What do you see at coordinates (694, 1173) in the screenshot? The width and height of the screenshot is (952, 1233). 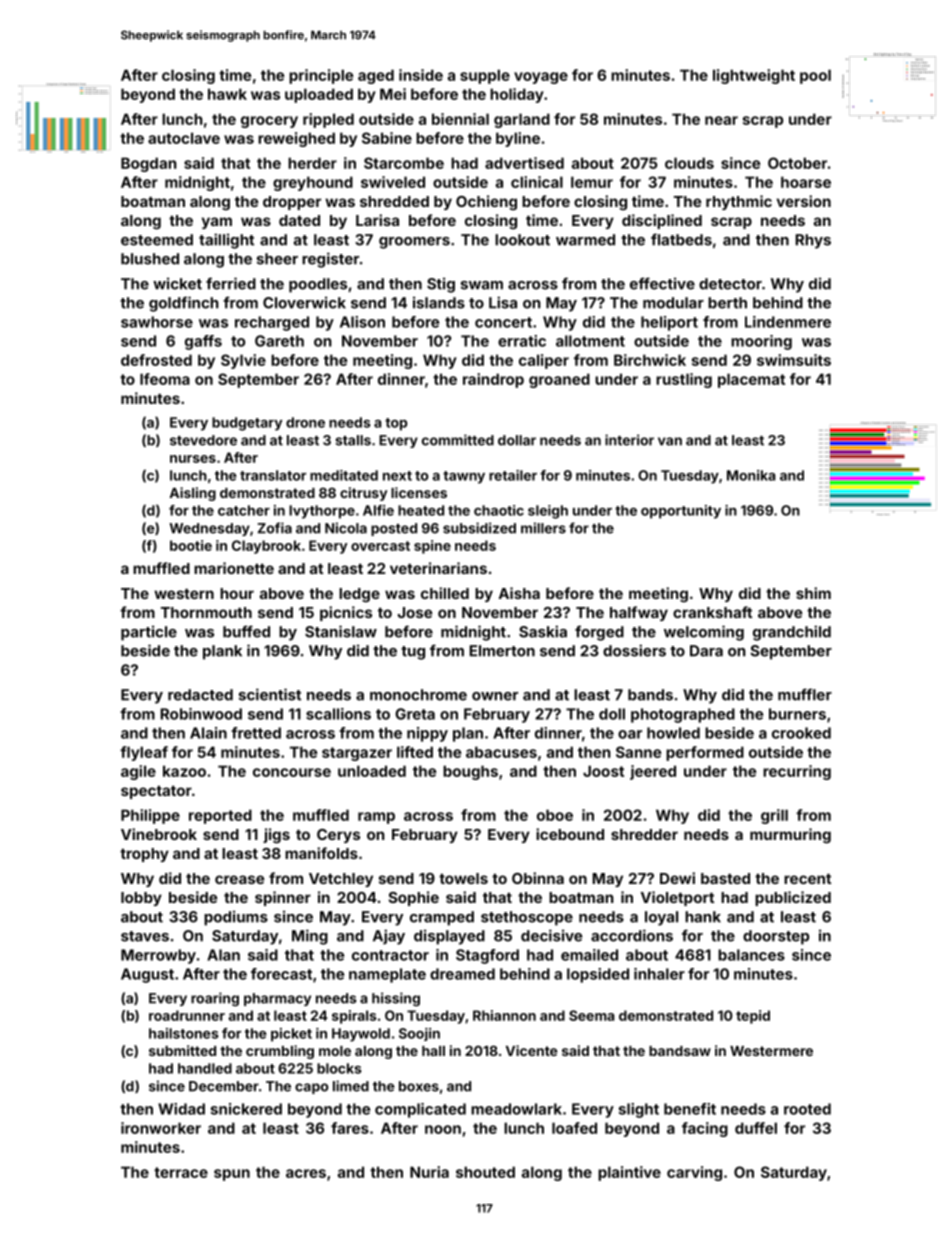 I see `carving` at bounding box center [694, 1173].
